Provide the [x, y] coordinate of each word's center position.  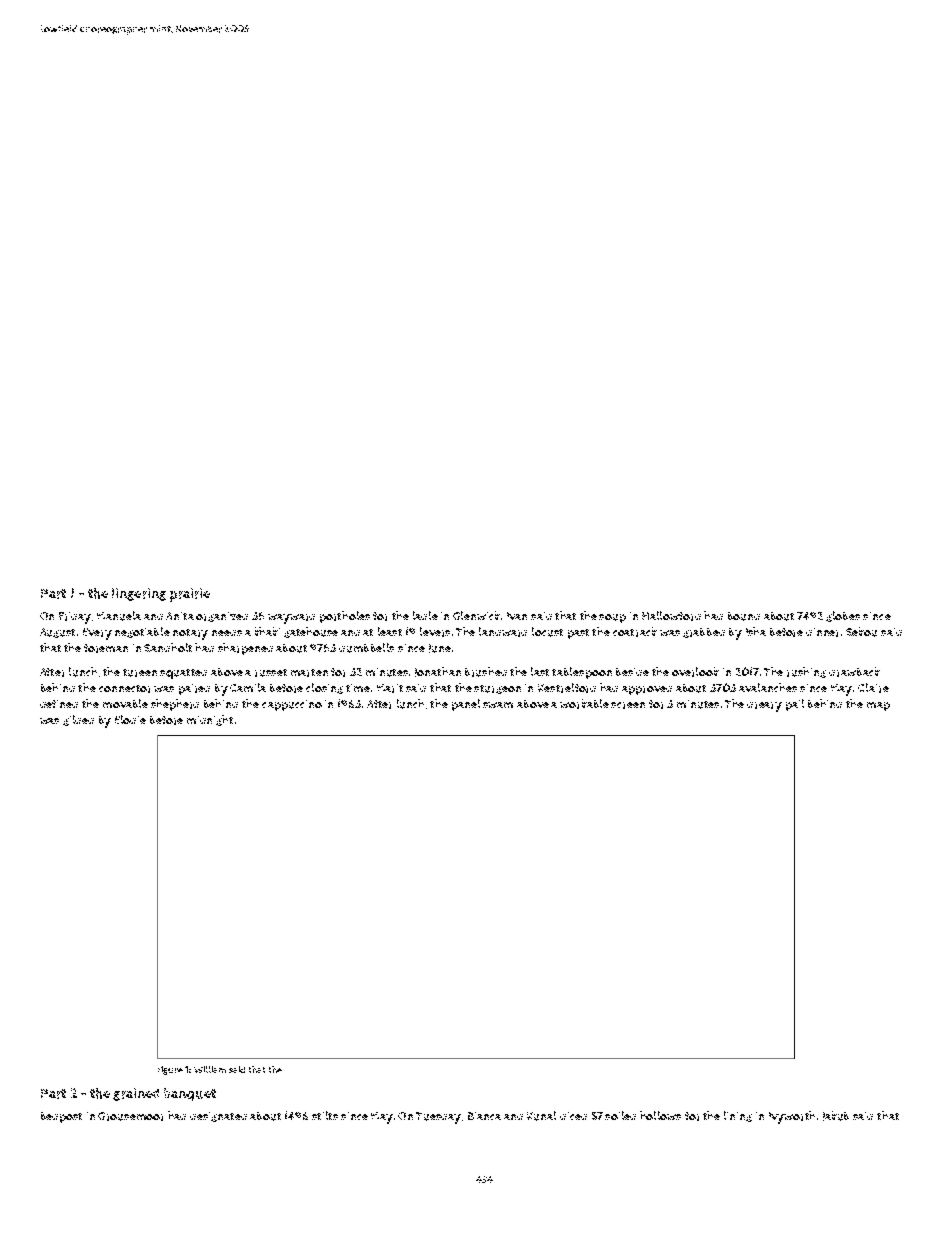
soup [612, 618]
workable [584, 704]
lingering [139, 594]
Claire [873, 688]
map [878, 706]
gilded [78, 720]
